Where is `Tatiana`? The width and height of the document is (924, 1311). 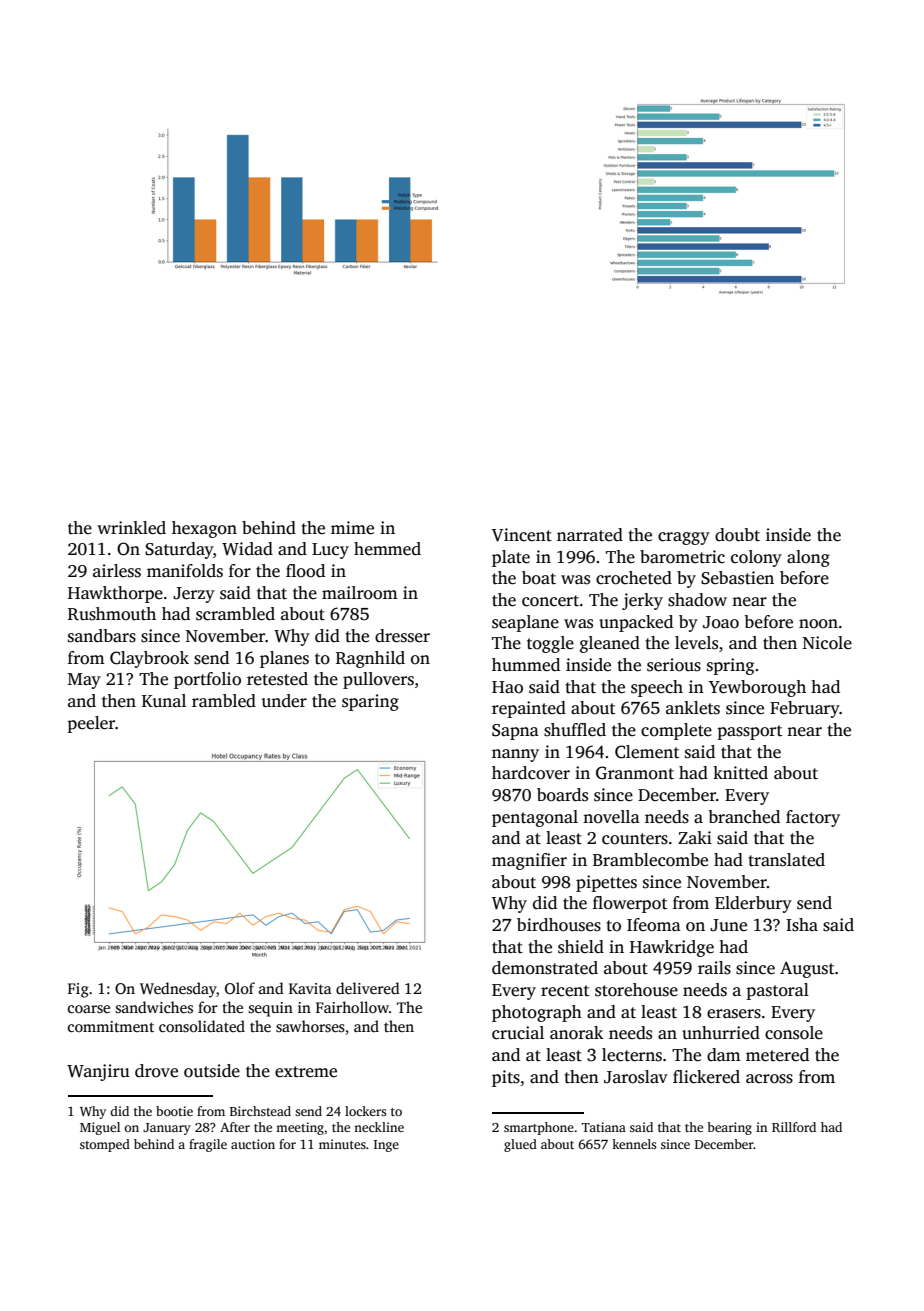
Tatiana is located at coordinates (604, 1127).
